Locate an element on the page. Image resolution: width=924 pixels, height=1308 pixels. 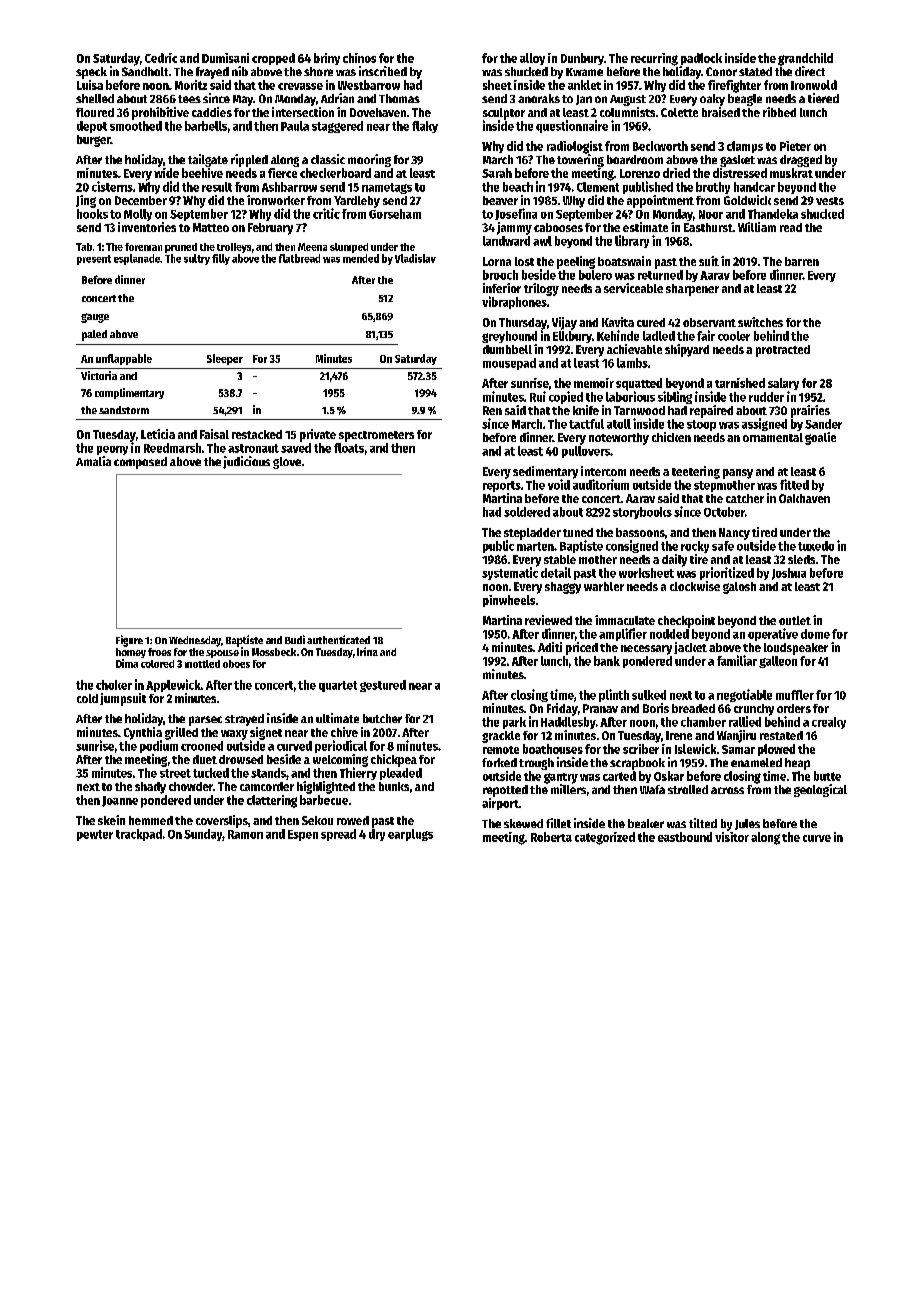
barren is located at coordinates (802, 261).
